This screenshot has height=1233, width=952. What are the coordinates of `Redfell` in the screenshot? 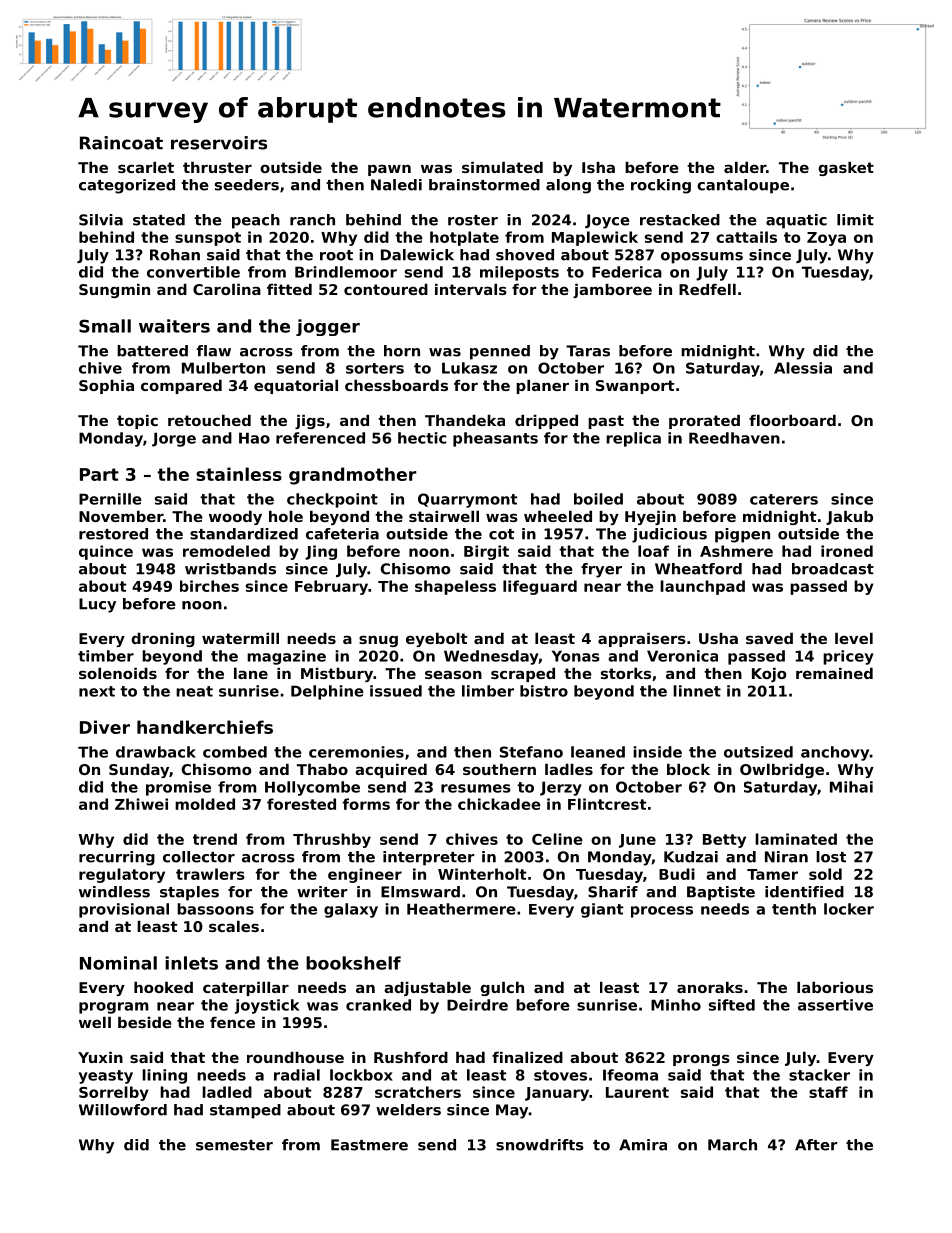 It's located at (707, 289).
